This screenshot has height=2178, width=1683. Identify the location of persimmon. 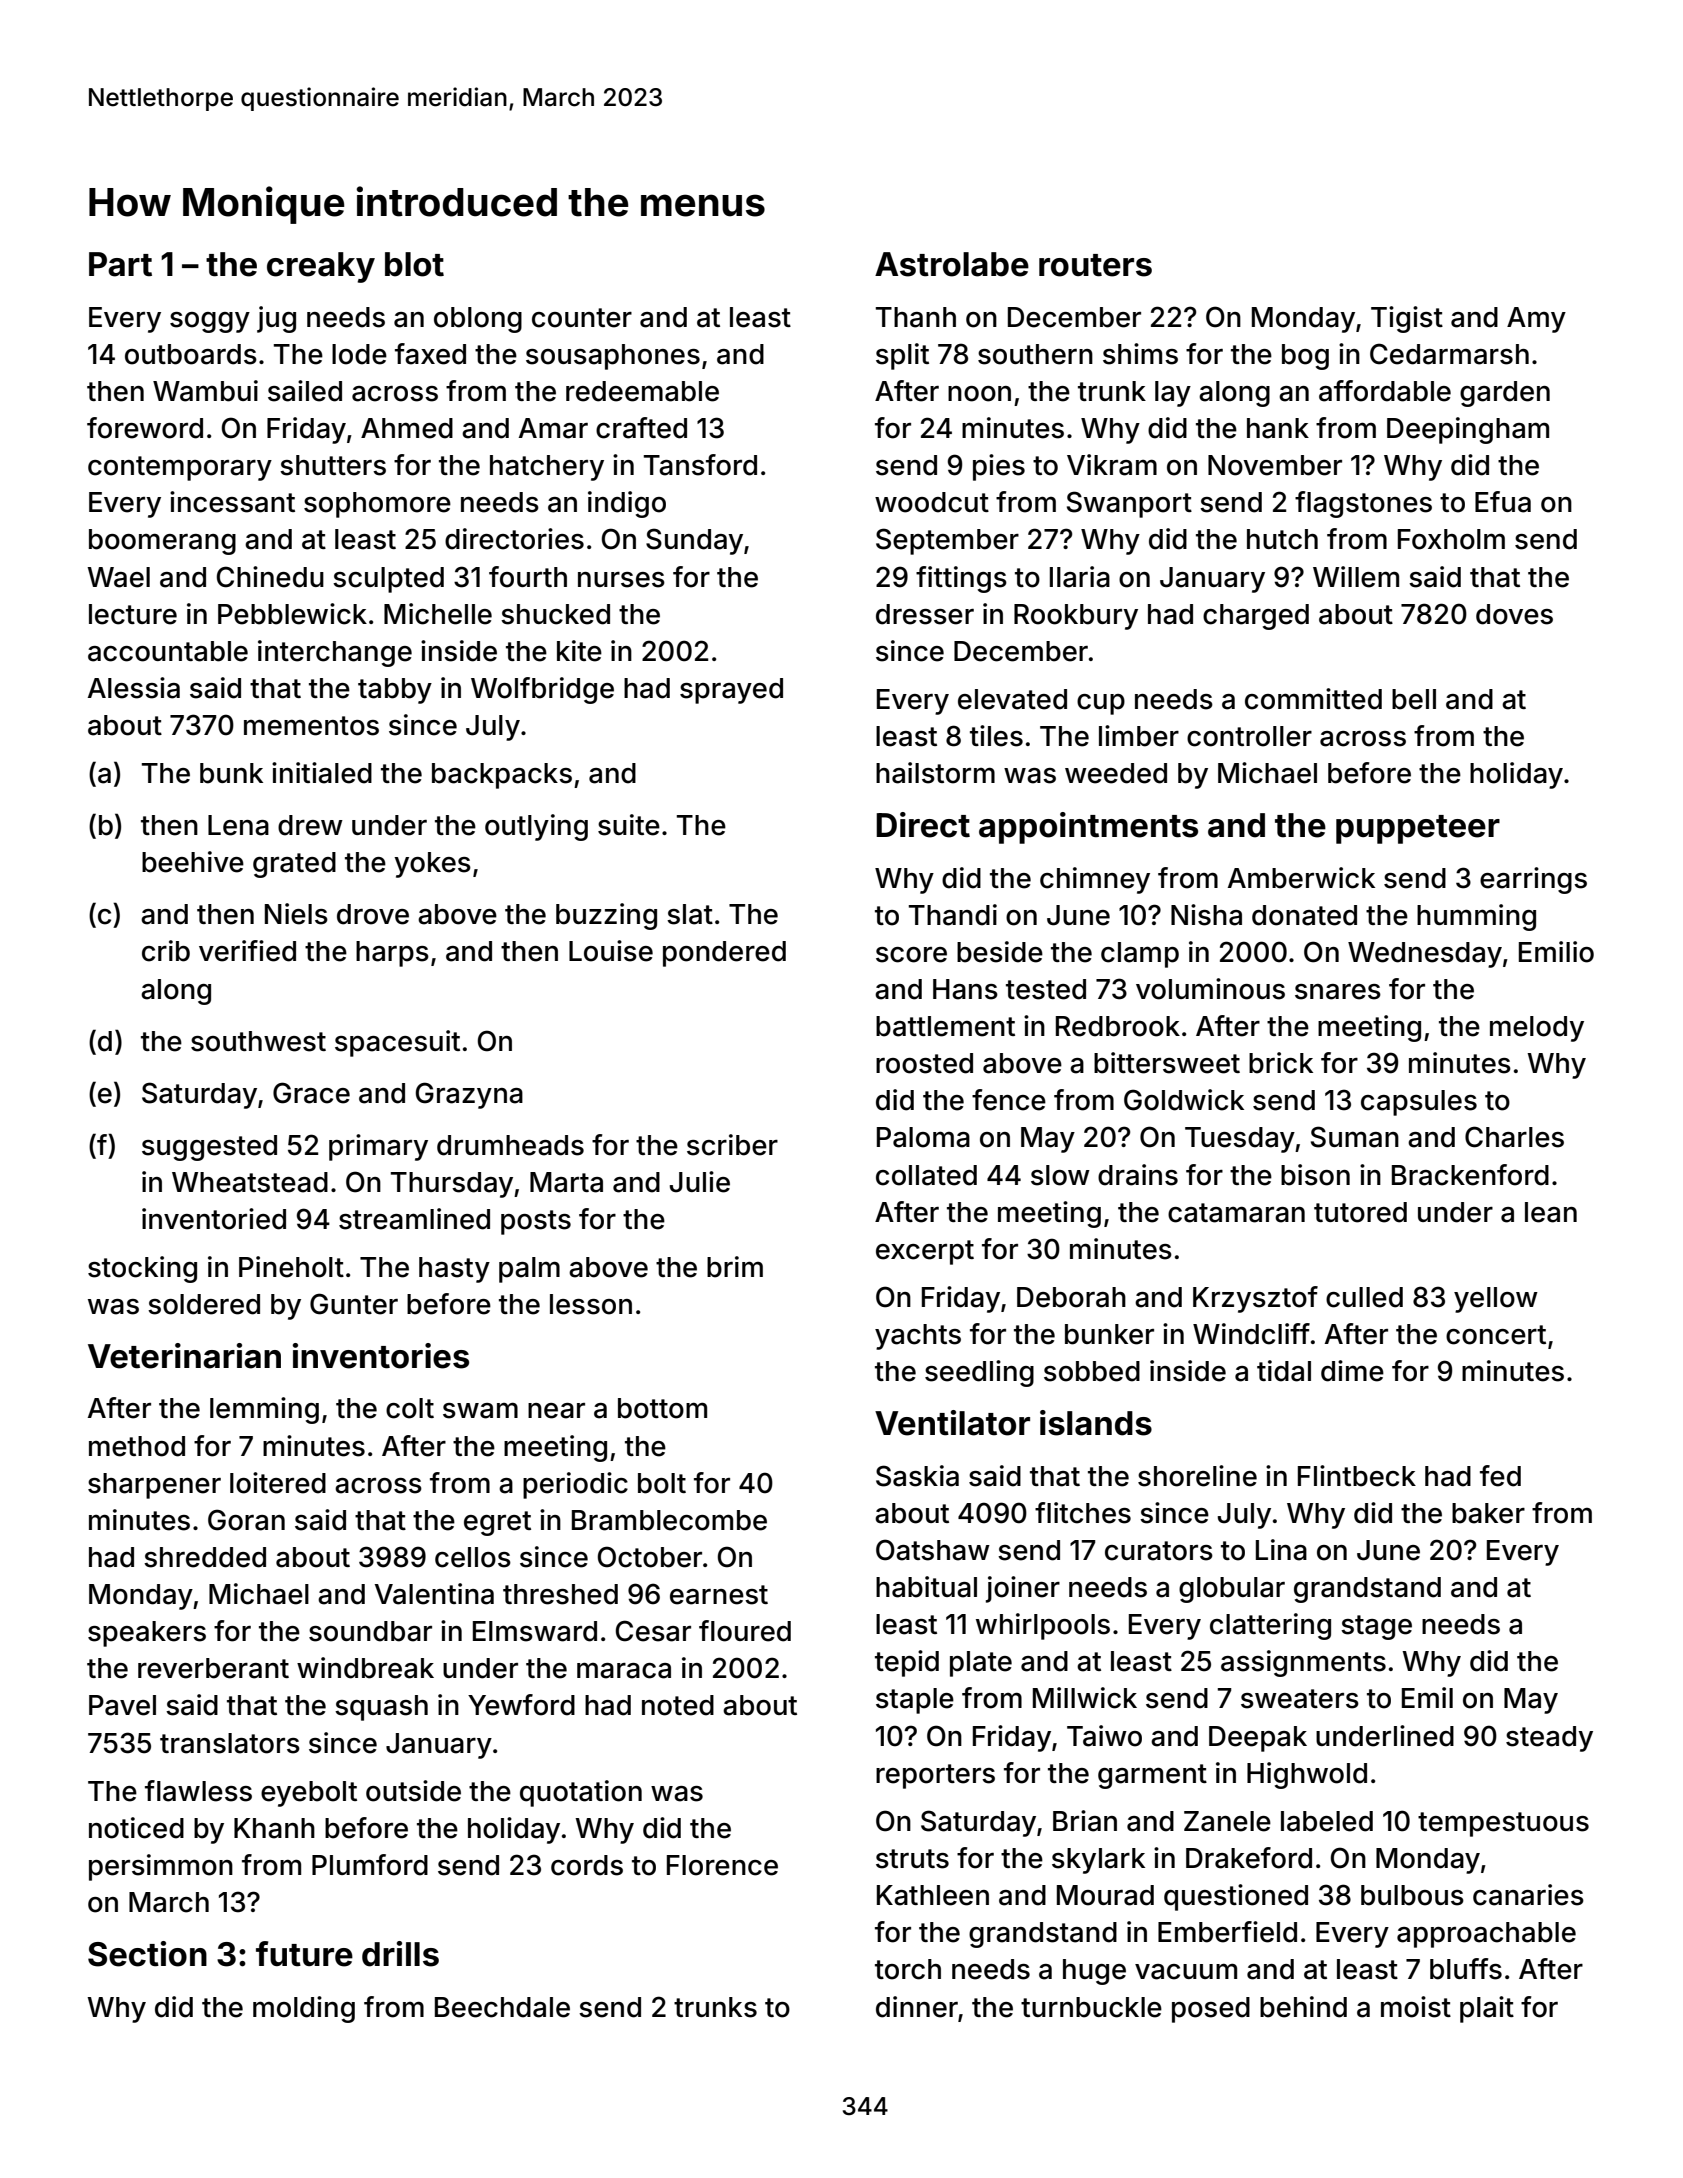
(161, 1867).
